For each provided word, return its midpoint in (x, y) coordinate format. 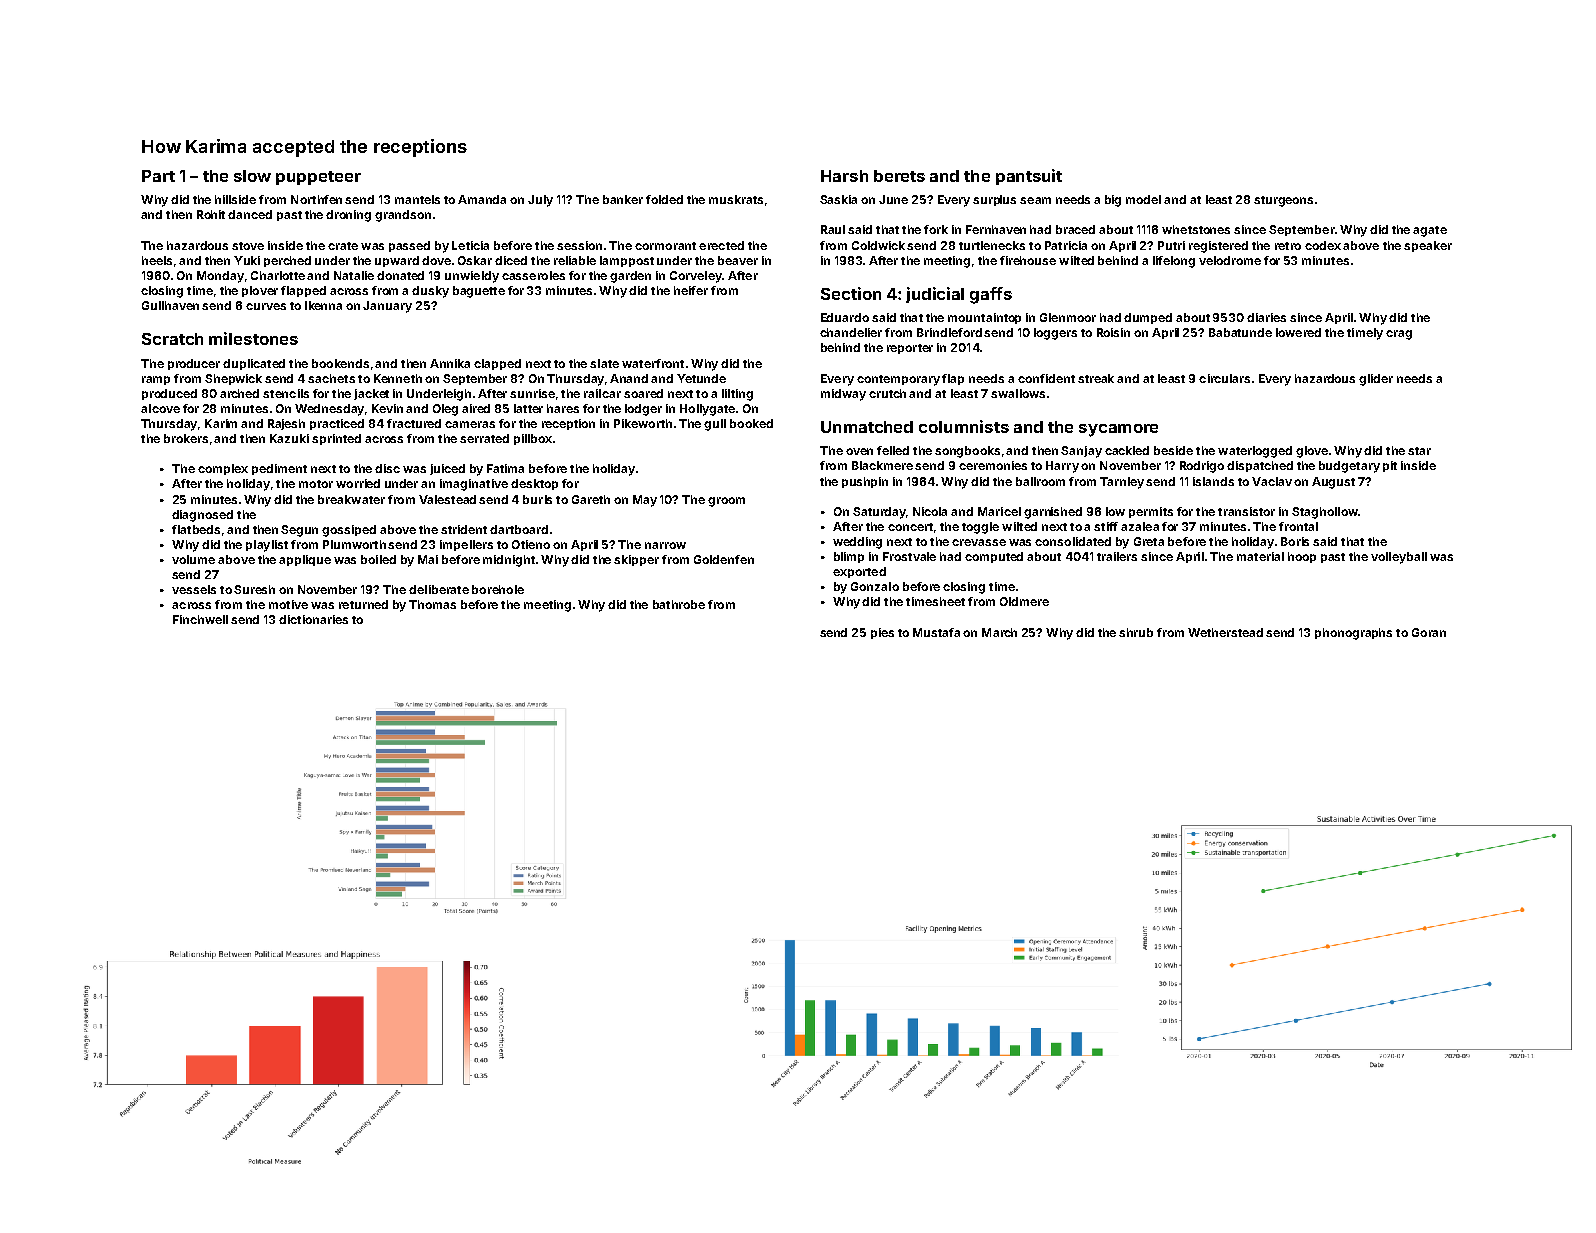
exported (859, 572)
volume (193, 559)
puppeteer (318, 178)
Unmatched (867, 427)
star (1419, 451)
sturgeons (1283, 201)
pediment (279, 469)
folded (664, 199)
